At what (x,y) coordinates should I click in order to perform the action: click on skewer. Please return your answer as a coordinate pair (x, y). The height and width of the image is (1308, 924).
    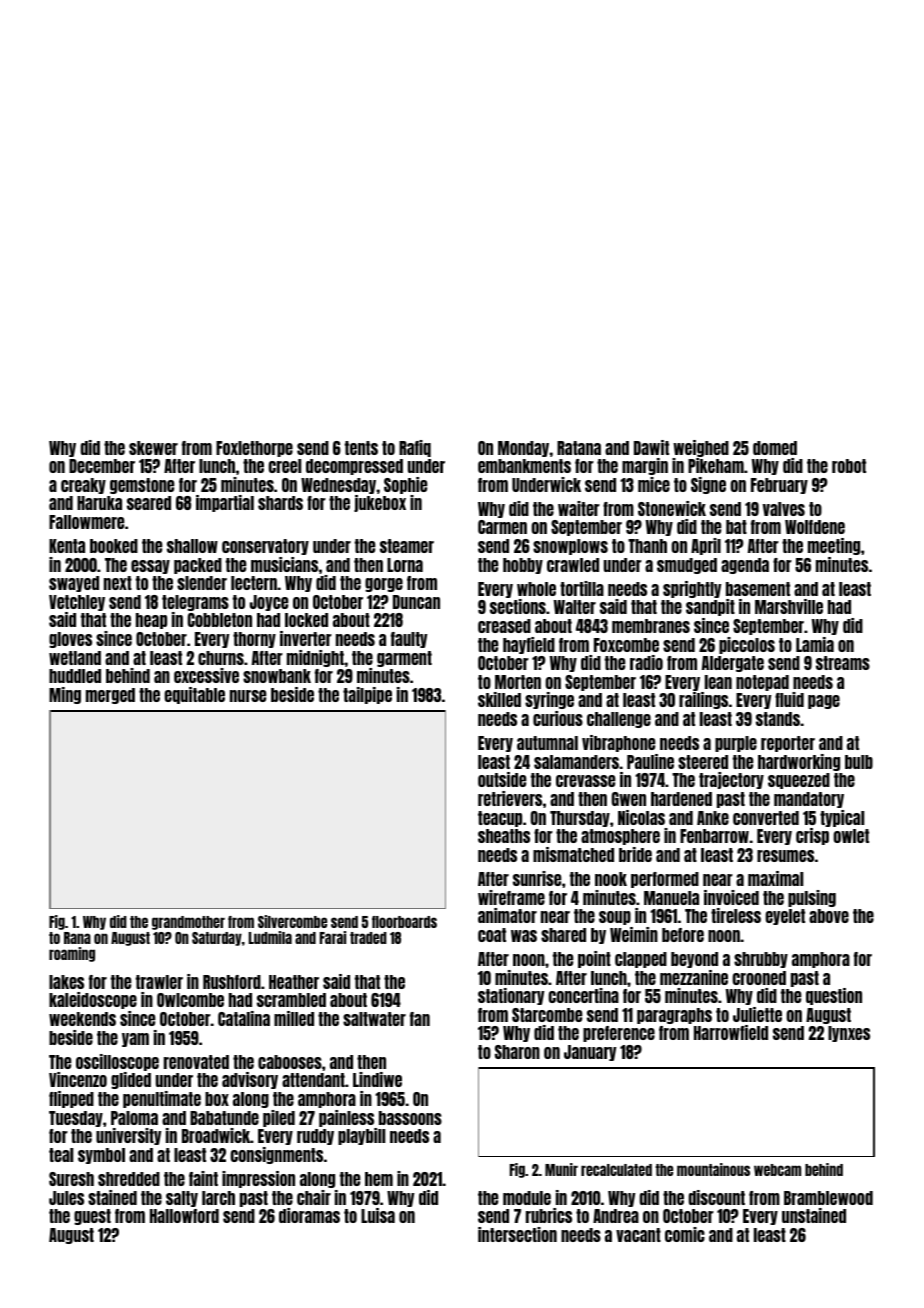
    Looking at the image, I should click on (153, 448).
